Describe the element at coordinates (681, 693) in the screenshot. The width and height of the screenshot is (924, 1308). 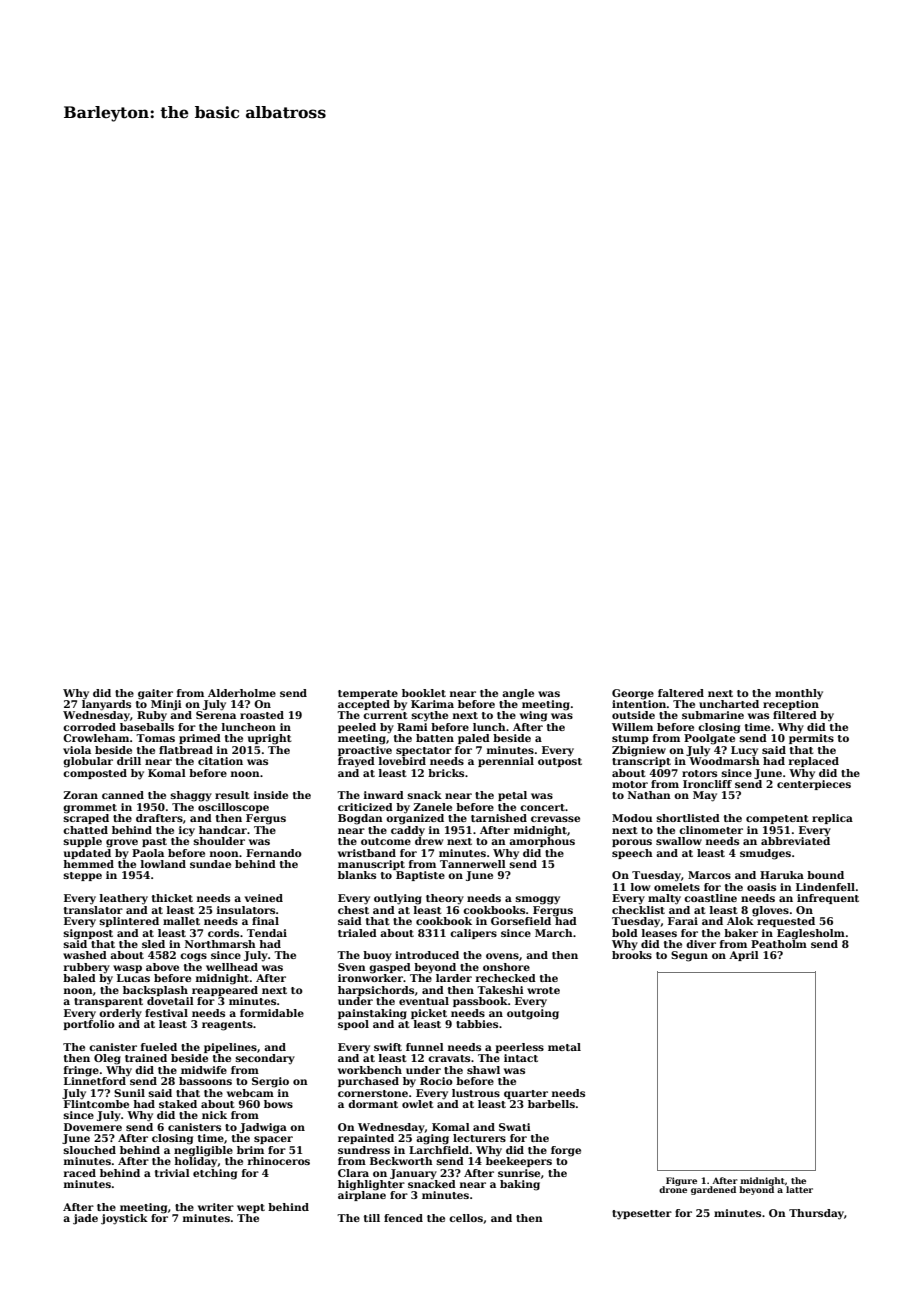
I see `faltered` at that location.
